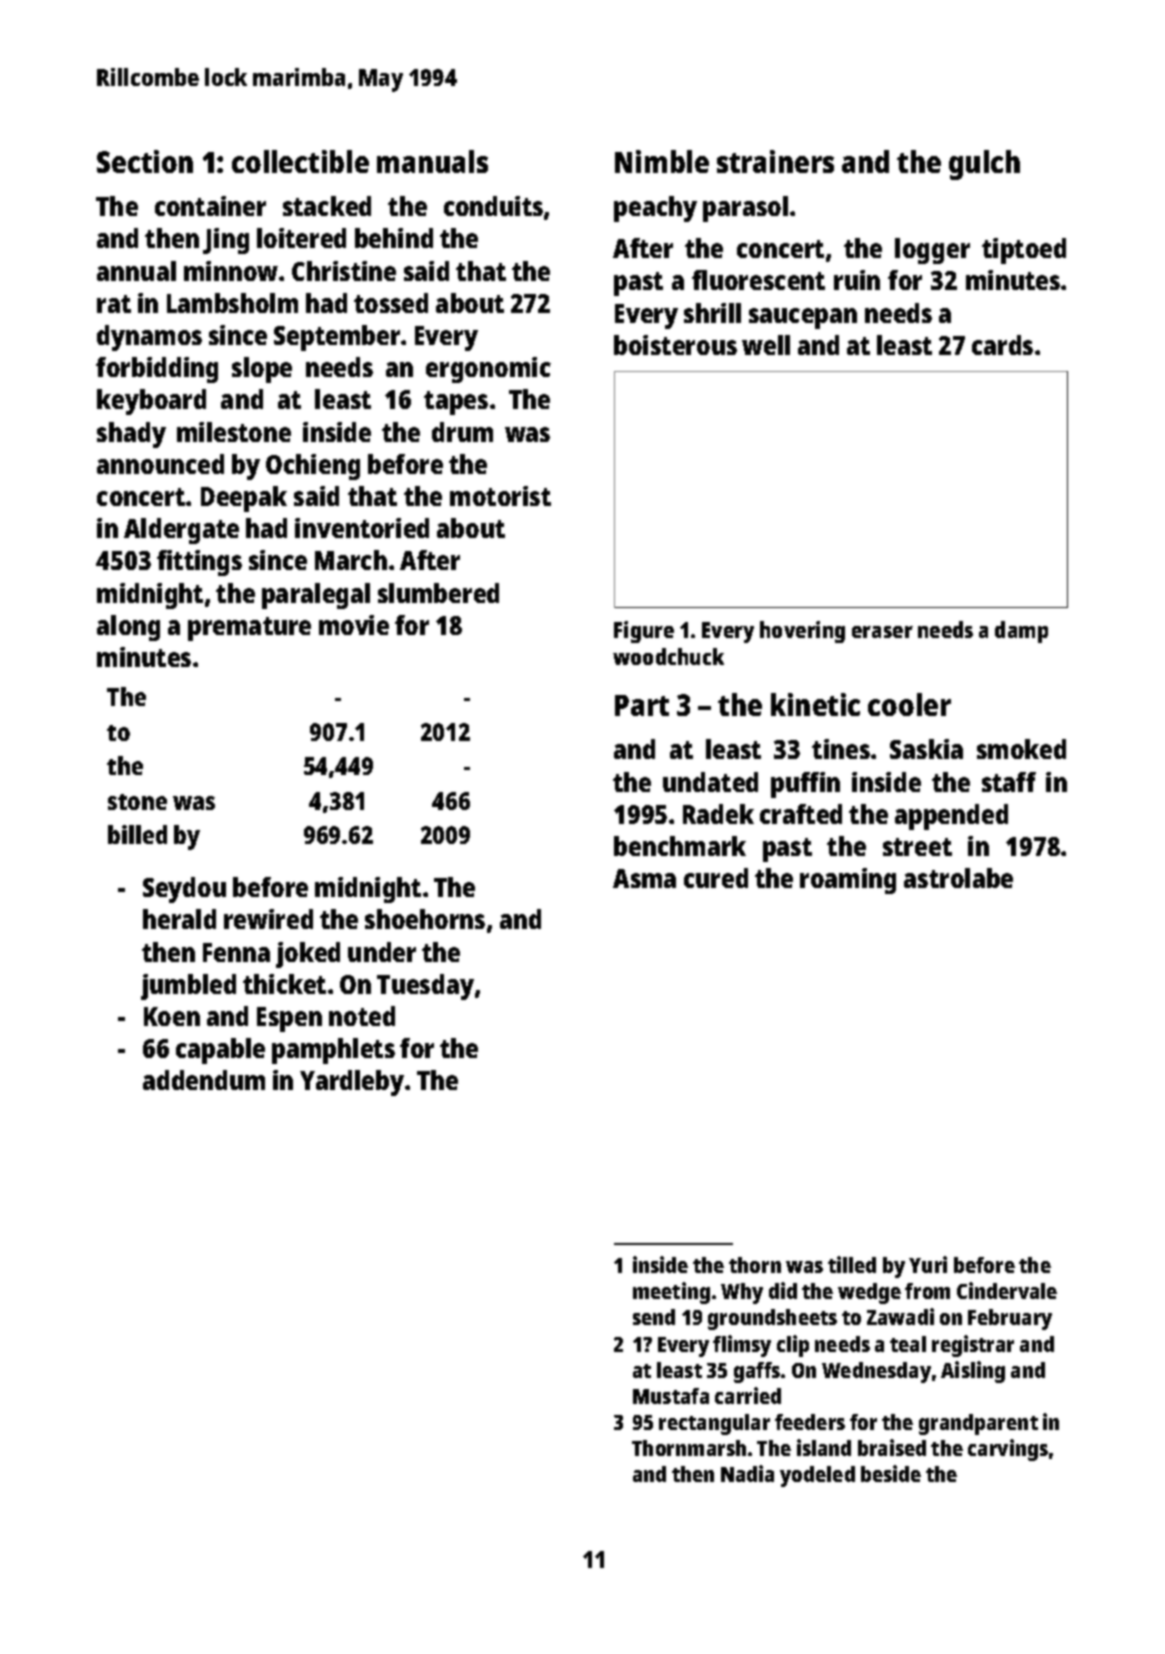  What do you see at coordinates (352, 1083) in the page?
I see `Yardleby` at bounding box center [352, 1083].
